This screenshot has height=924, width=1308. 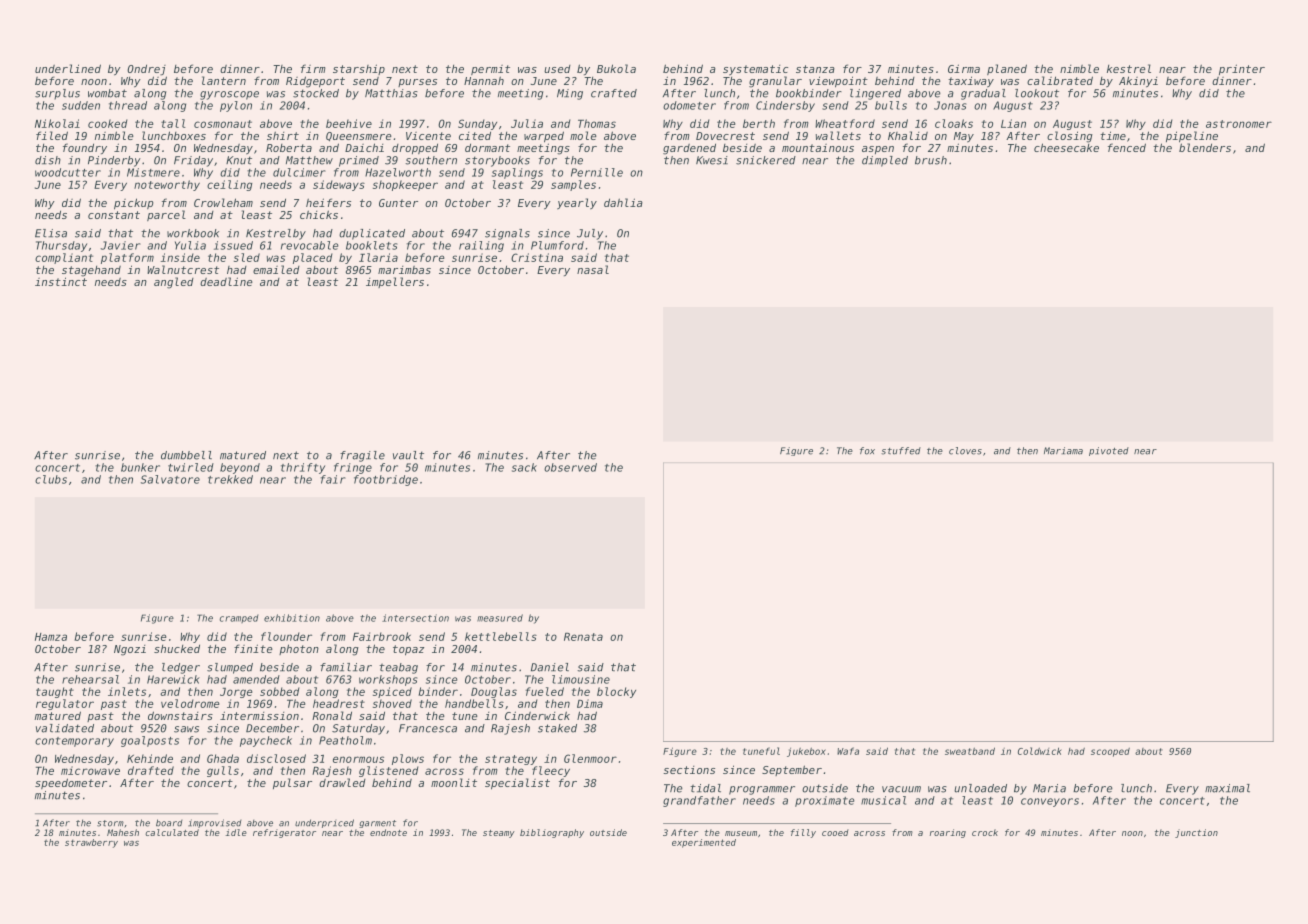 I want to click on nasal, so click(x=593, y=269).
